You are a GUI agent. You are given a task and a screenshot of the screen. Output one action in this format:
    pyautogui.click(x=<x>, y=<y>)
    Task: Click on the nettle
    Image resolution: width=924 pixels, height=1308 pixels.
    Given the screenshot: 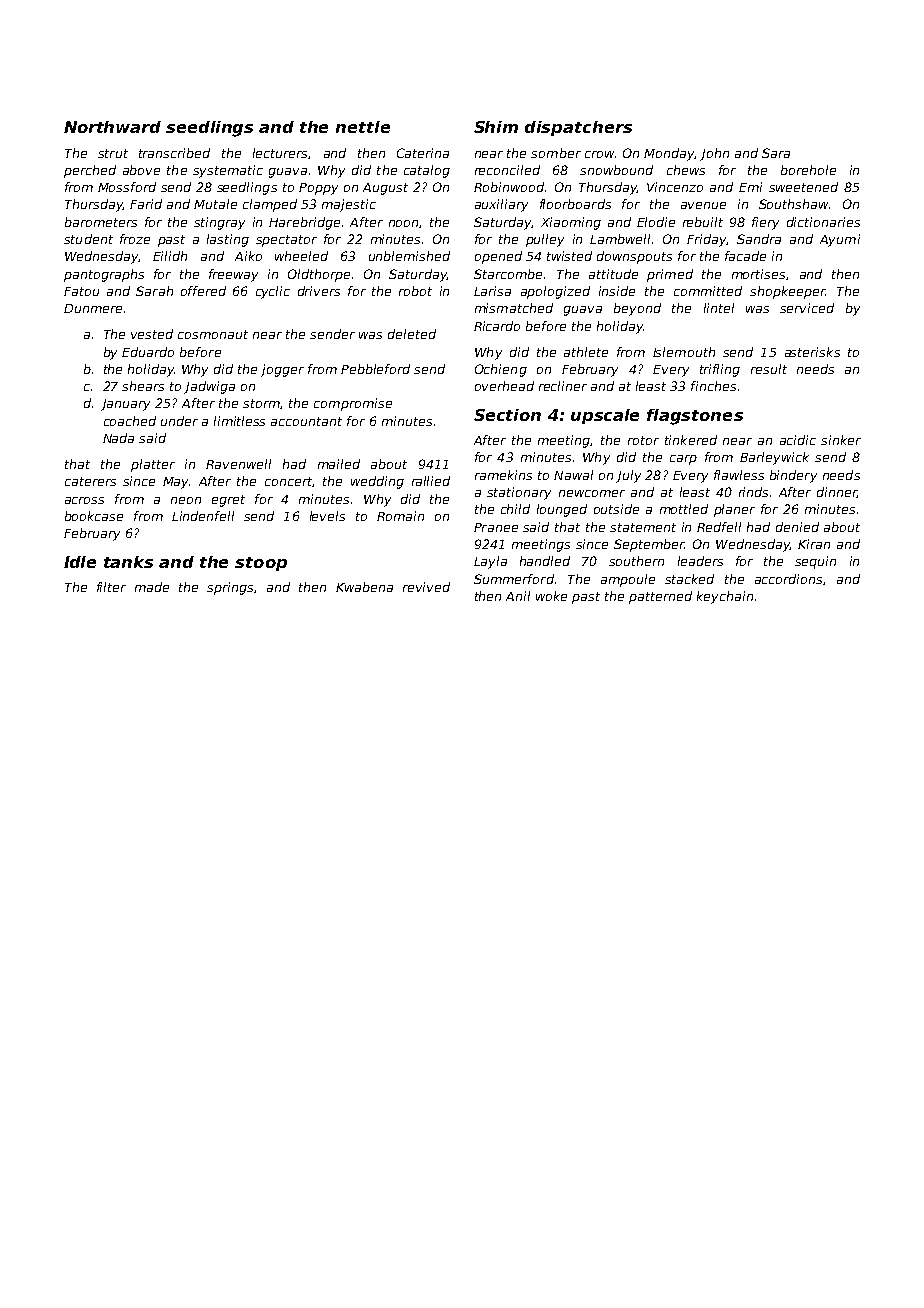 What is the action you would take?
    pyautogui.click(x=363, y=127)
